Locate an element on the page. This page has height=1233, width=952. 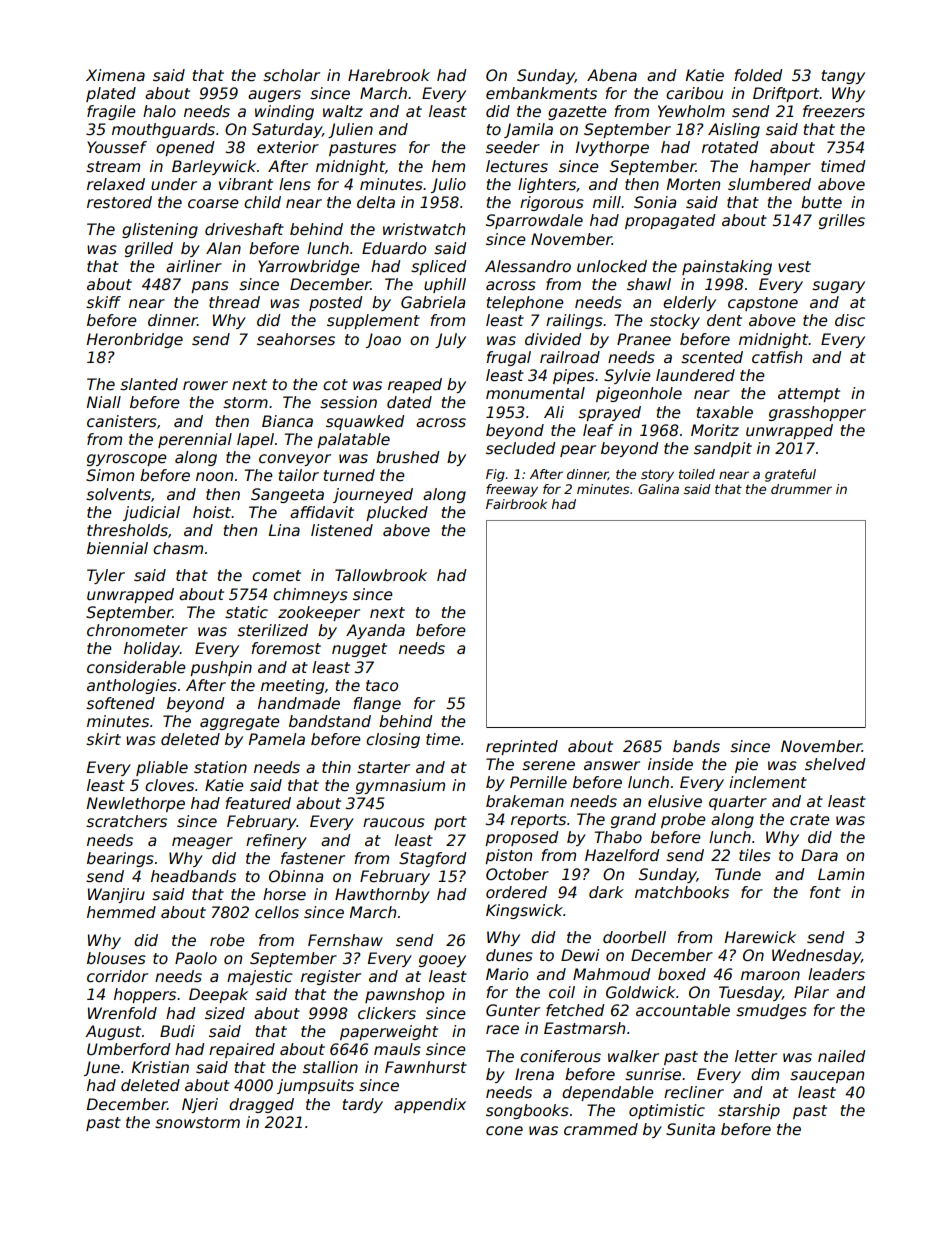
Harebrook is located at coordinates (389, 75).
